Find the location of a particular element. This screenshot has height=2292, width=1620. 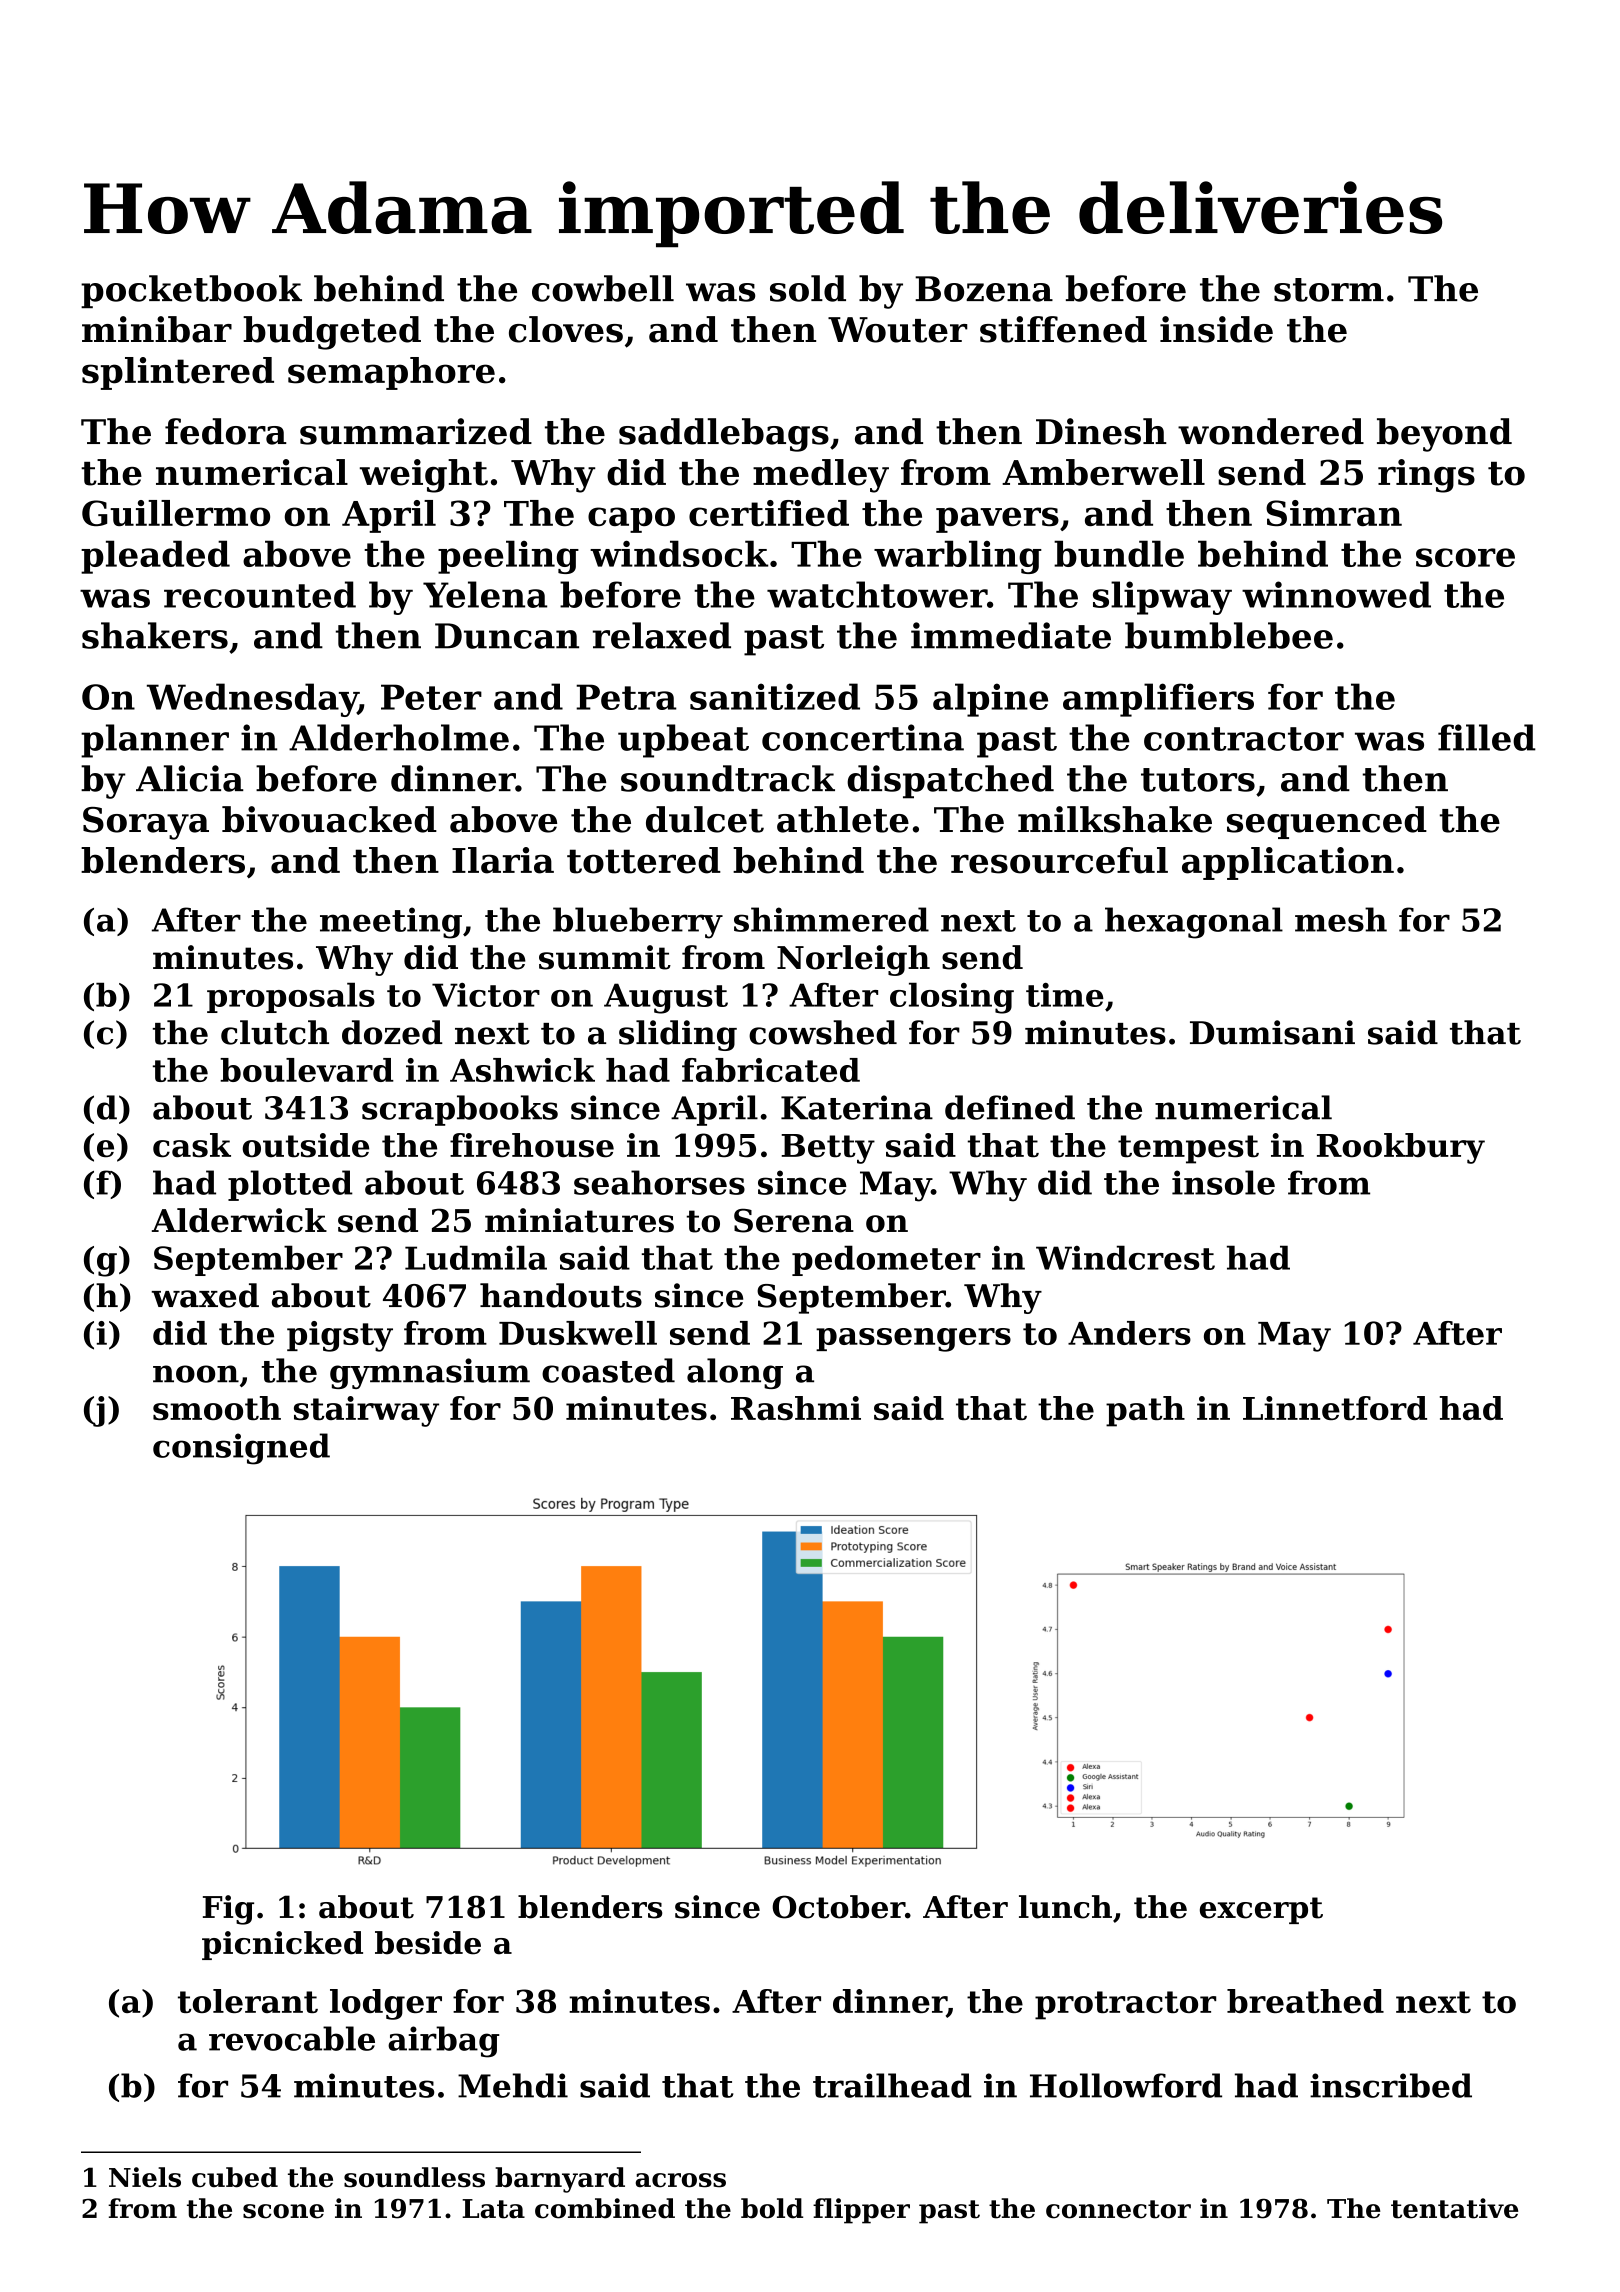

Norleigh is located at coordinates (853, 960).
